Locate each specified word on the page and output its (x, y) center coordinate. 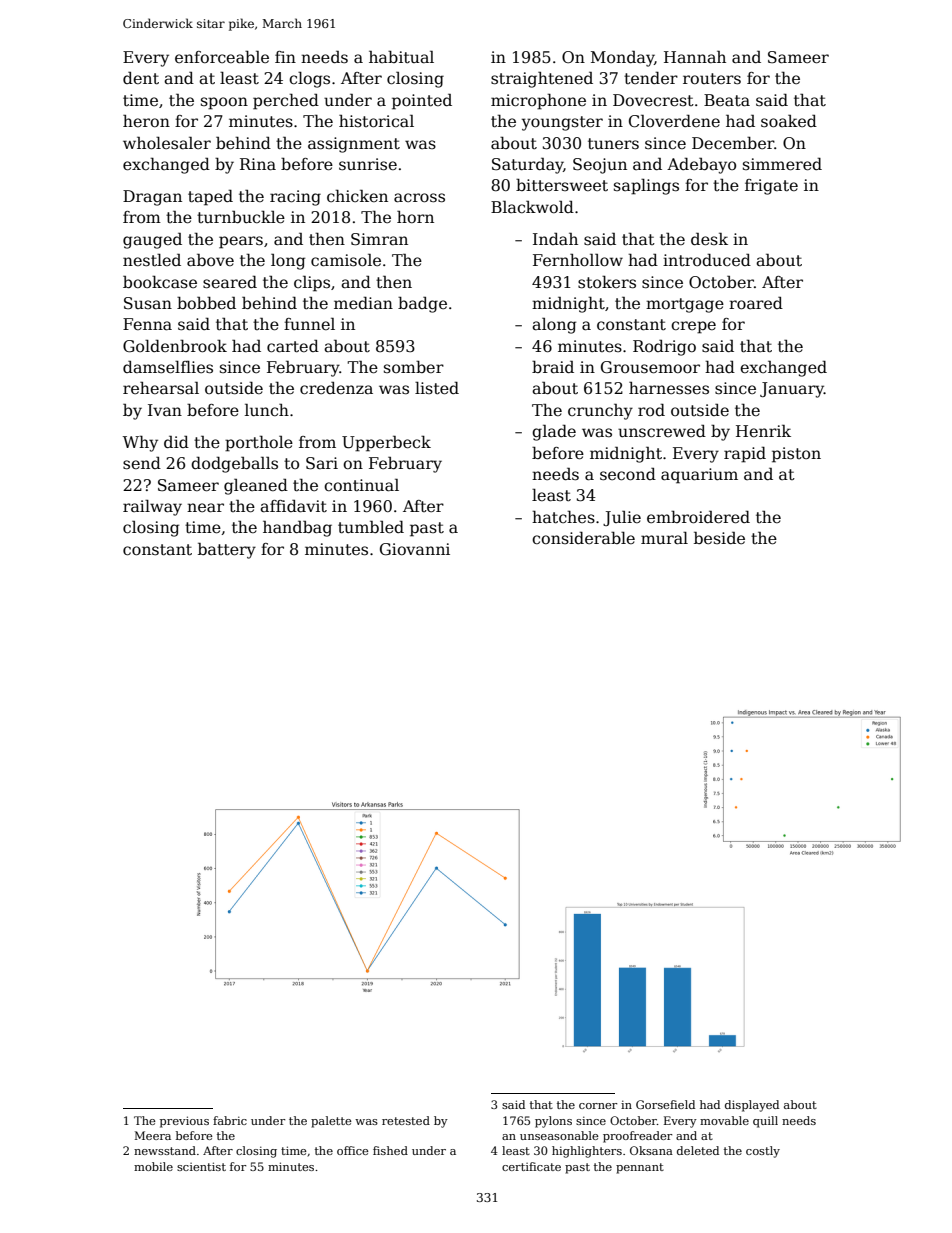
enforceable (222, 57)
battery (227, 551)
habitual (401, 56)
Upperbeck (386, 444)
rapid (745, 455)
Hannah (695, 56)
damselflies (168, 367)
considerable (583, 538)
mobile (153, 1166)
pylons (553, 1122)
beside (719, 537)
